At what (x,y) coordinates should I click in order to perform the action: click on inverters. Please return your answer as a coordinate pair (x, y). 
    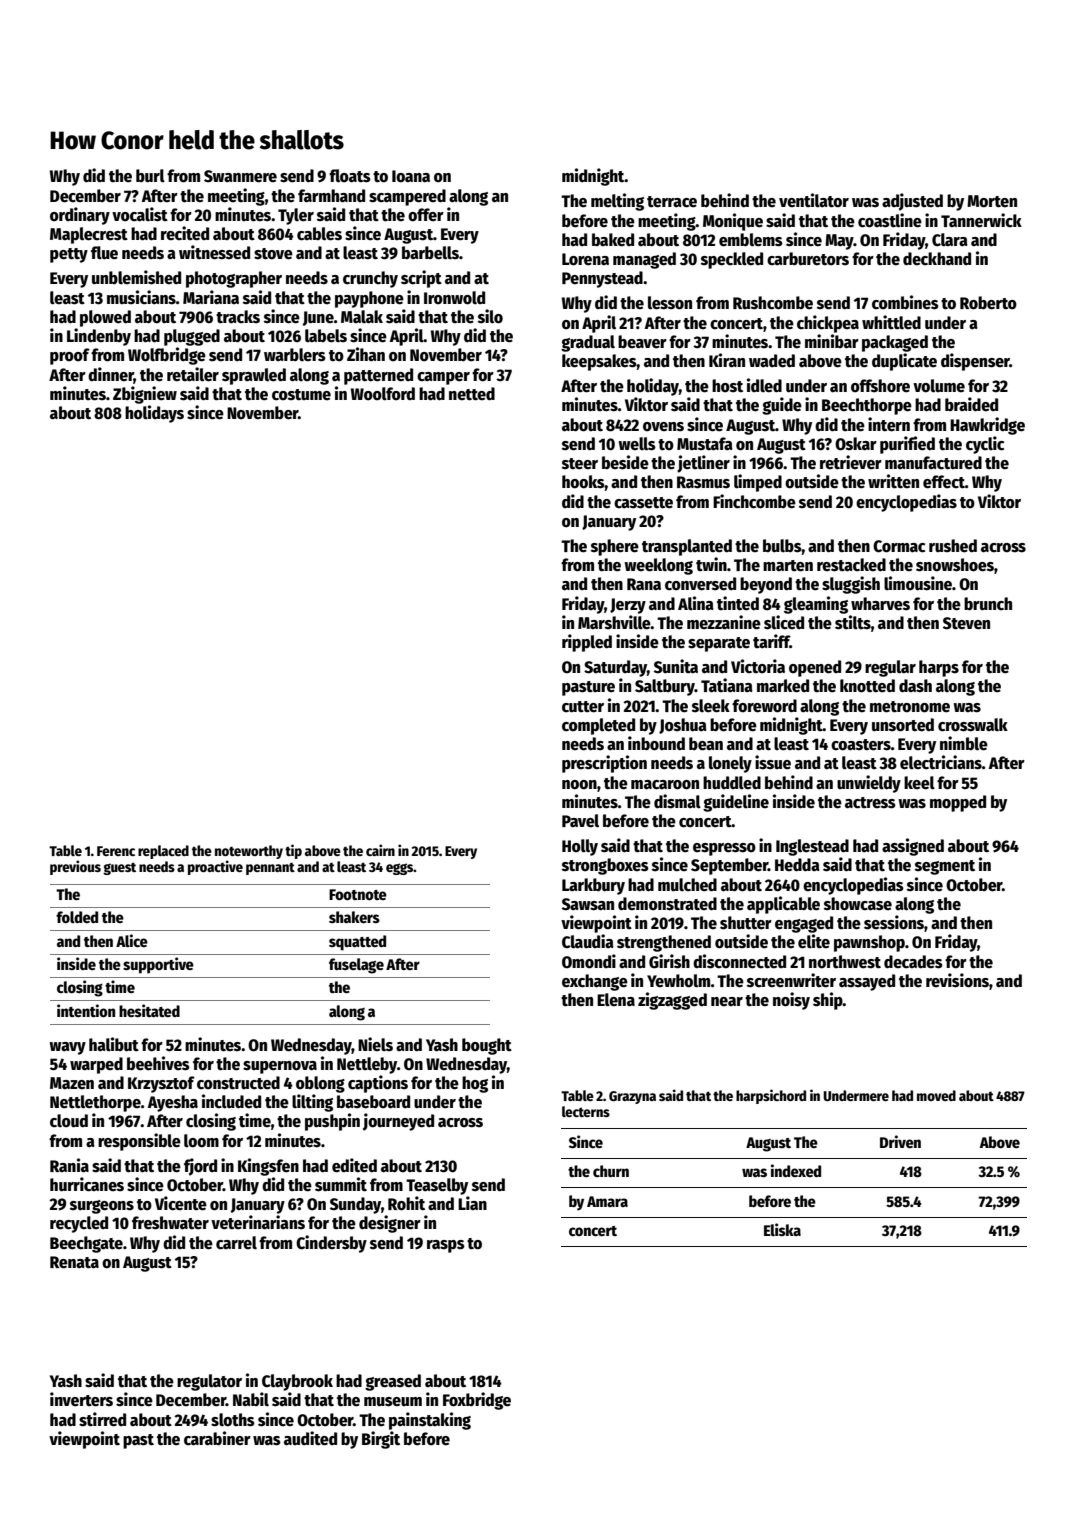
    Looking at the image, I should click on (81, 1399).
